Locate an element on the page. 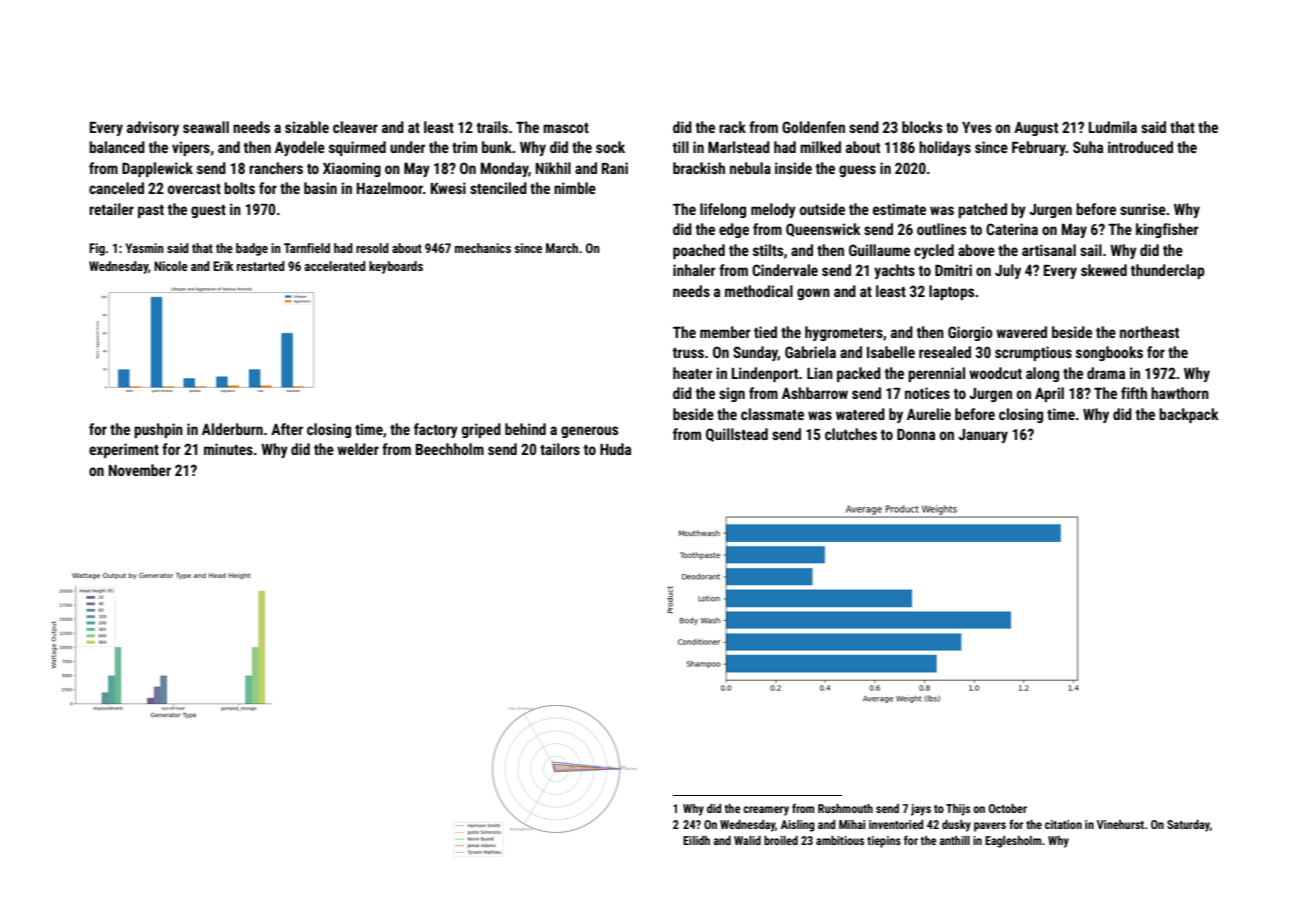  Walid is located at coordinates (747, 840).
